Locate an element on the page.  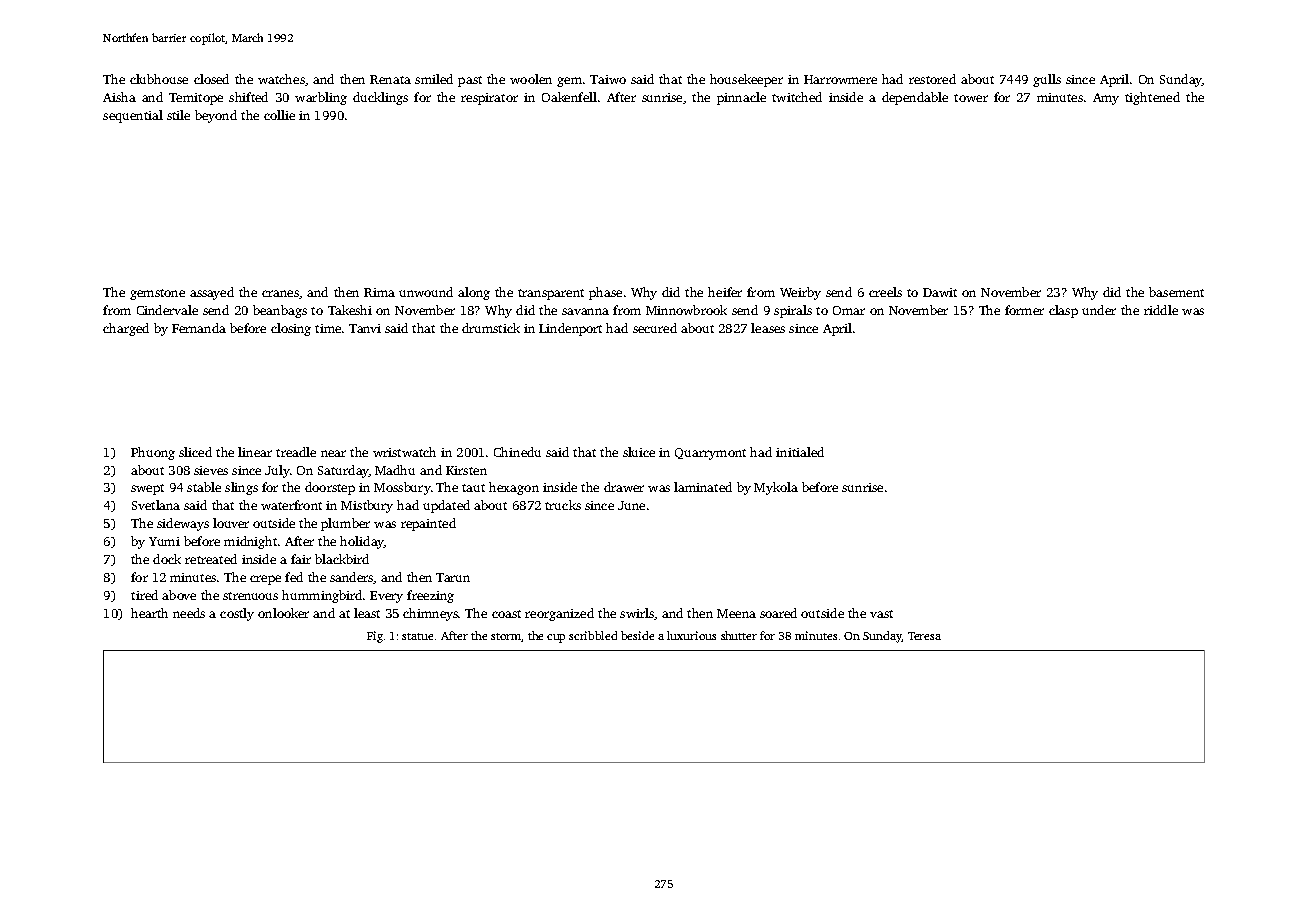
gulls is located at coordinates (1047, 80).
